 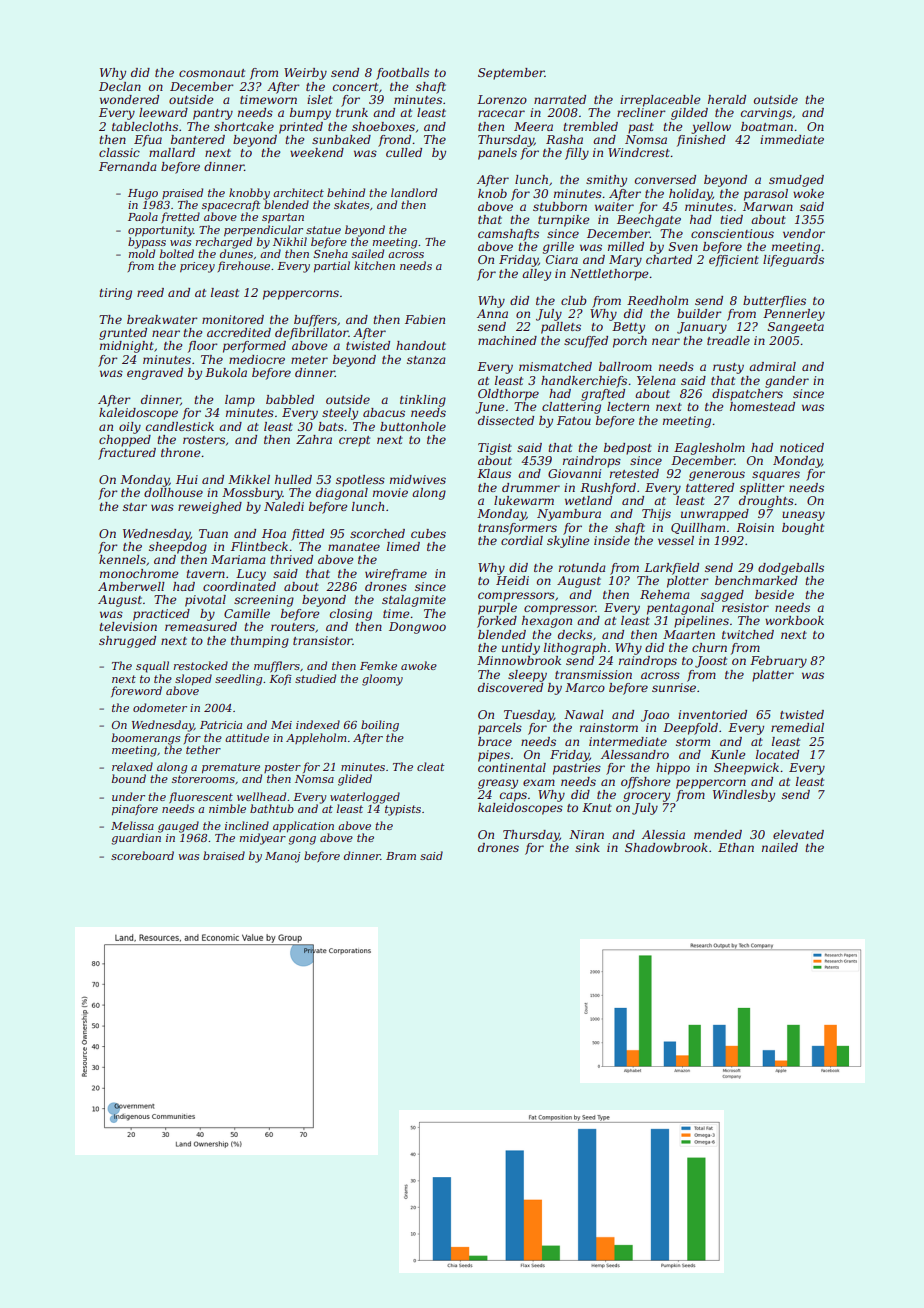 I want to click on spotless, so click(x=360, y=481).
